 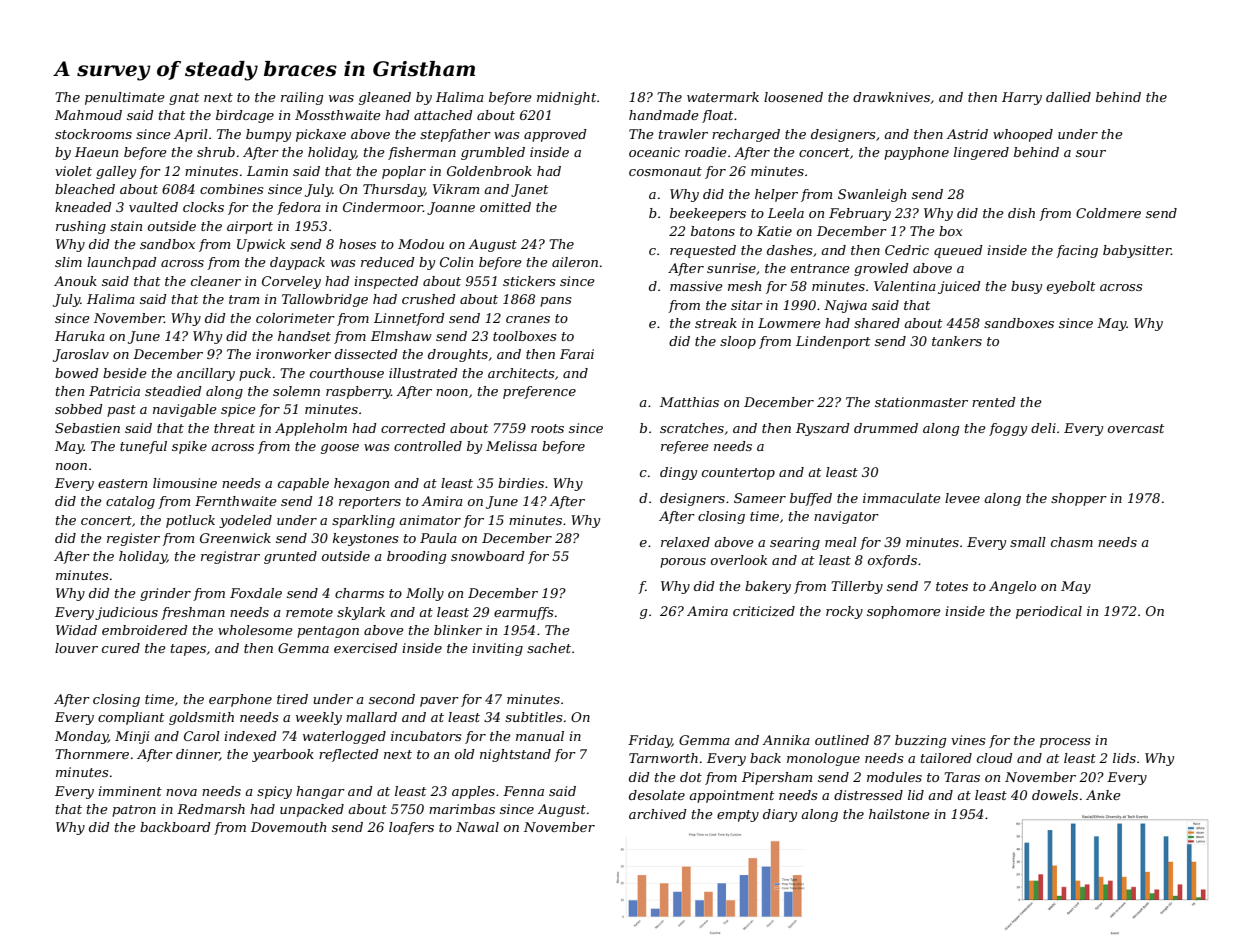 What do you see at coordinates (891, 97) in the screenshot?
I see `drawknives` at bounding box center [891, 97].
